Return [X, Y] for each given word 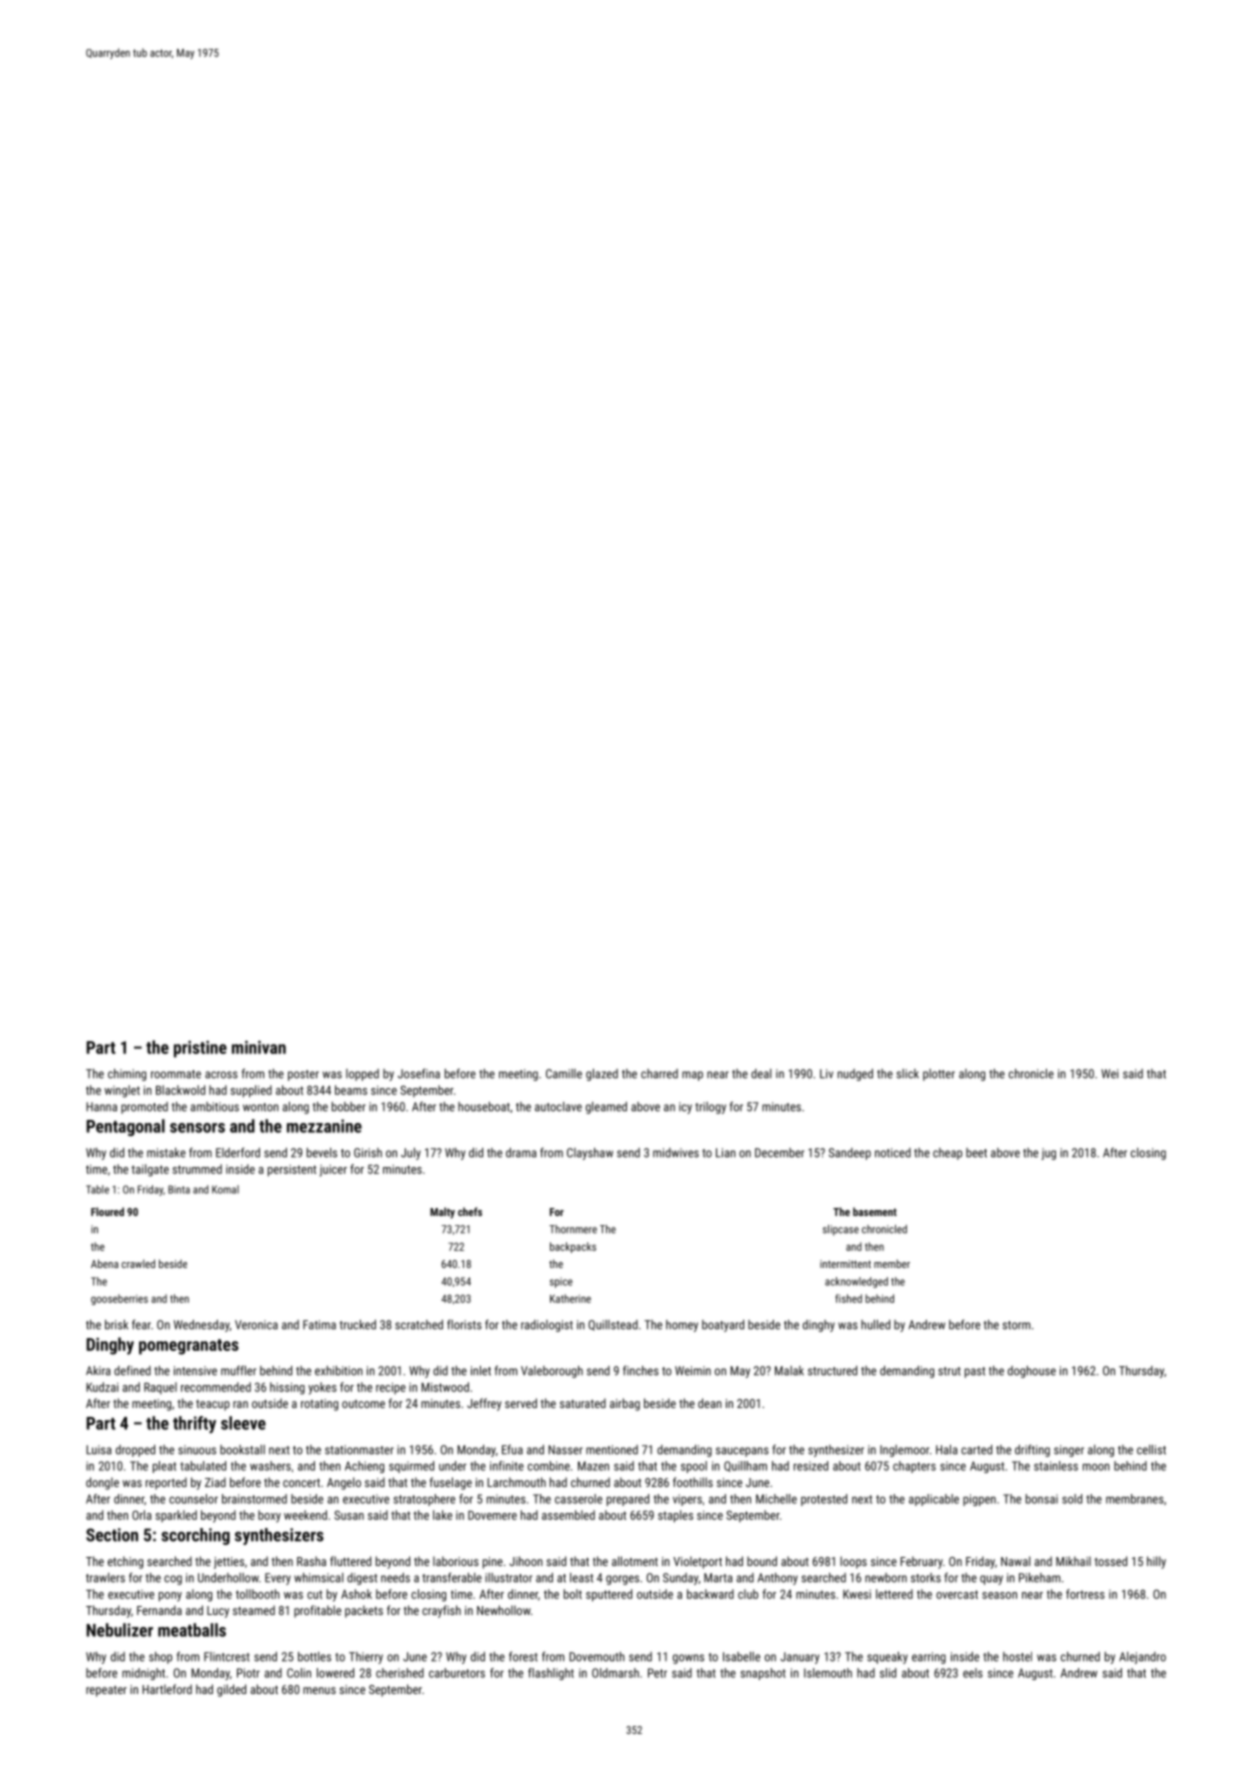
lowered [335, 1673]
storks [926, 1578]
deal [761, 1074]
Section [112, 1535]
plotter [939, 1075]
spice [561, 1282]
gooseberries [119, 1299]
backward [710, 1594]
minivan [259, 1047]
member [892, 1263]
